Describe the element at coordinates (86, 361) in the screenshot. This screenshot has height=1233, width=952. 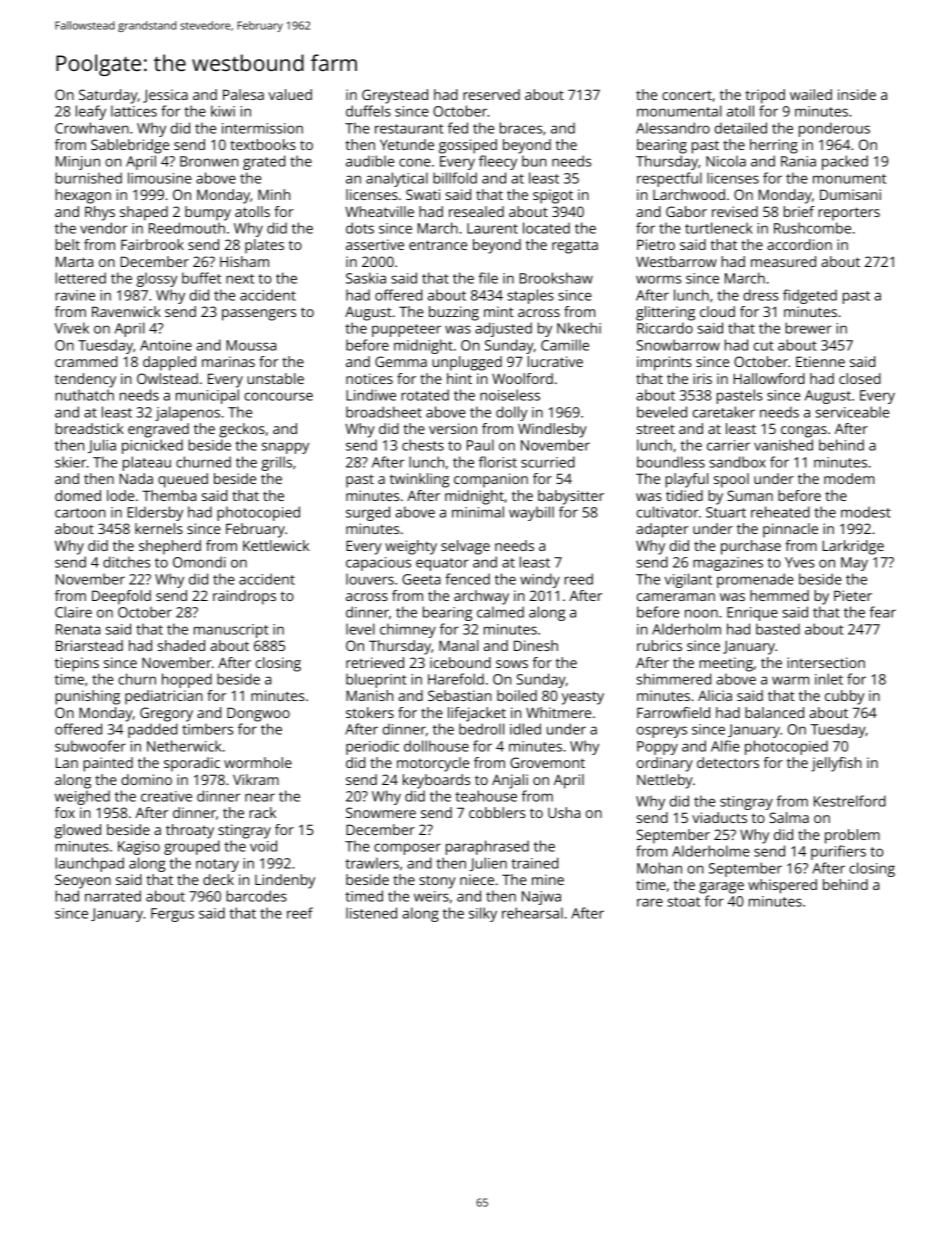
I see `crammed` at that location.
